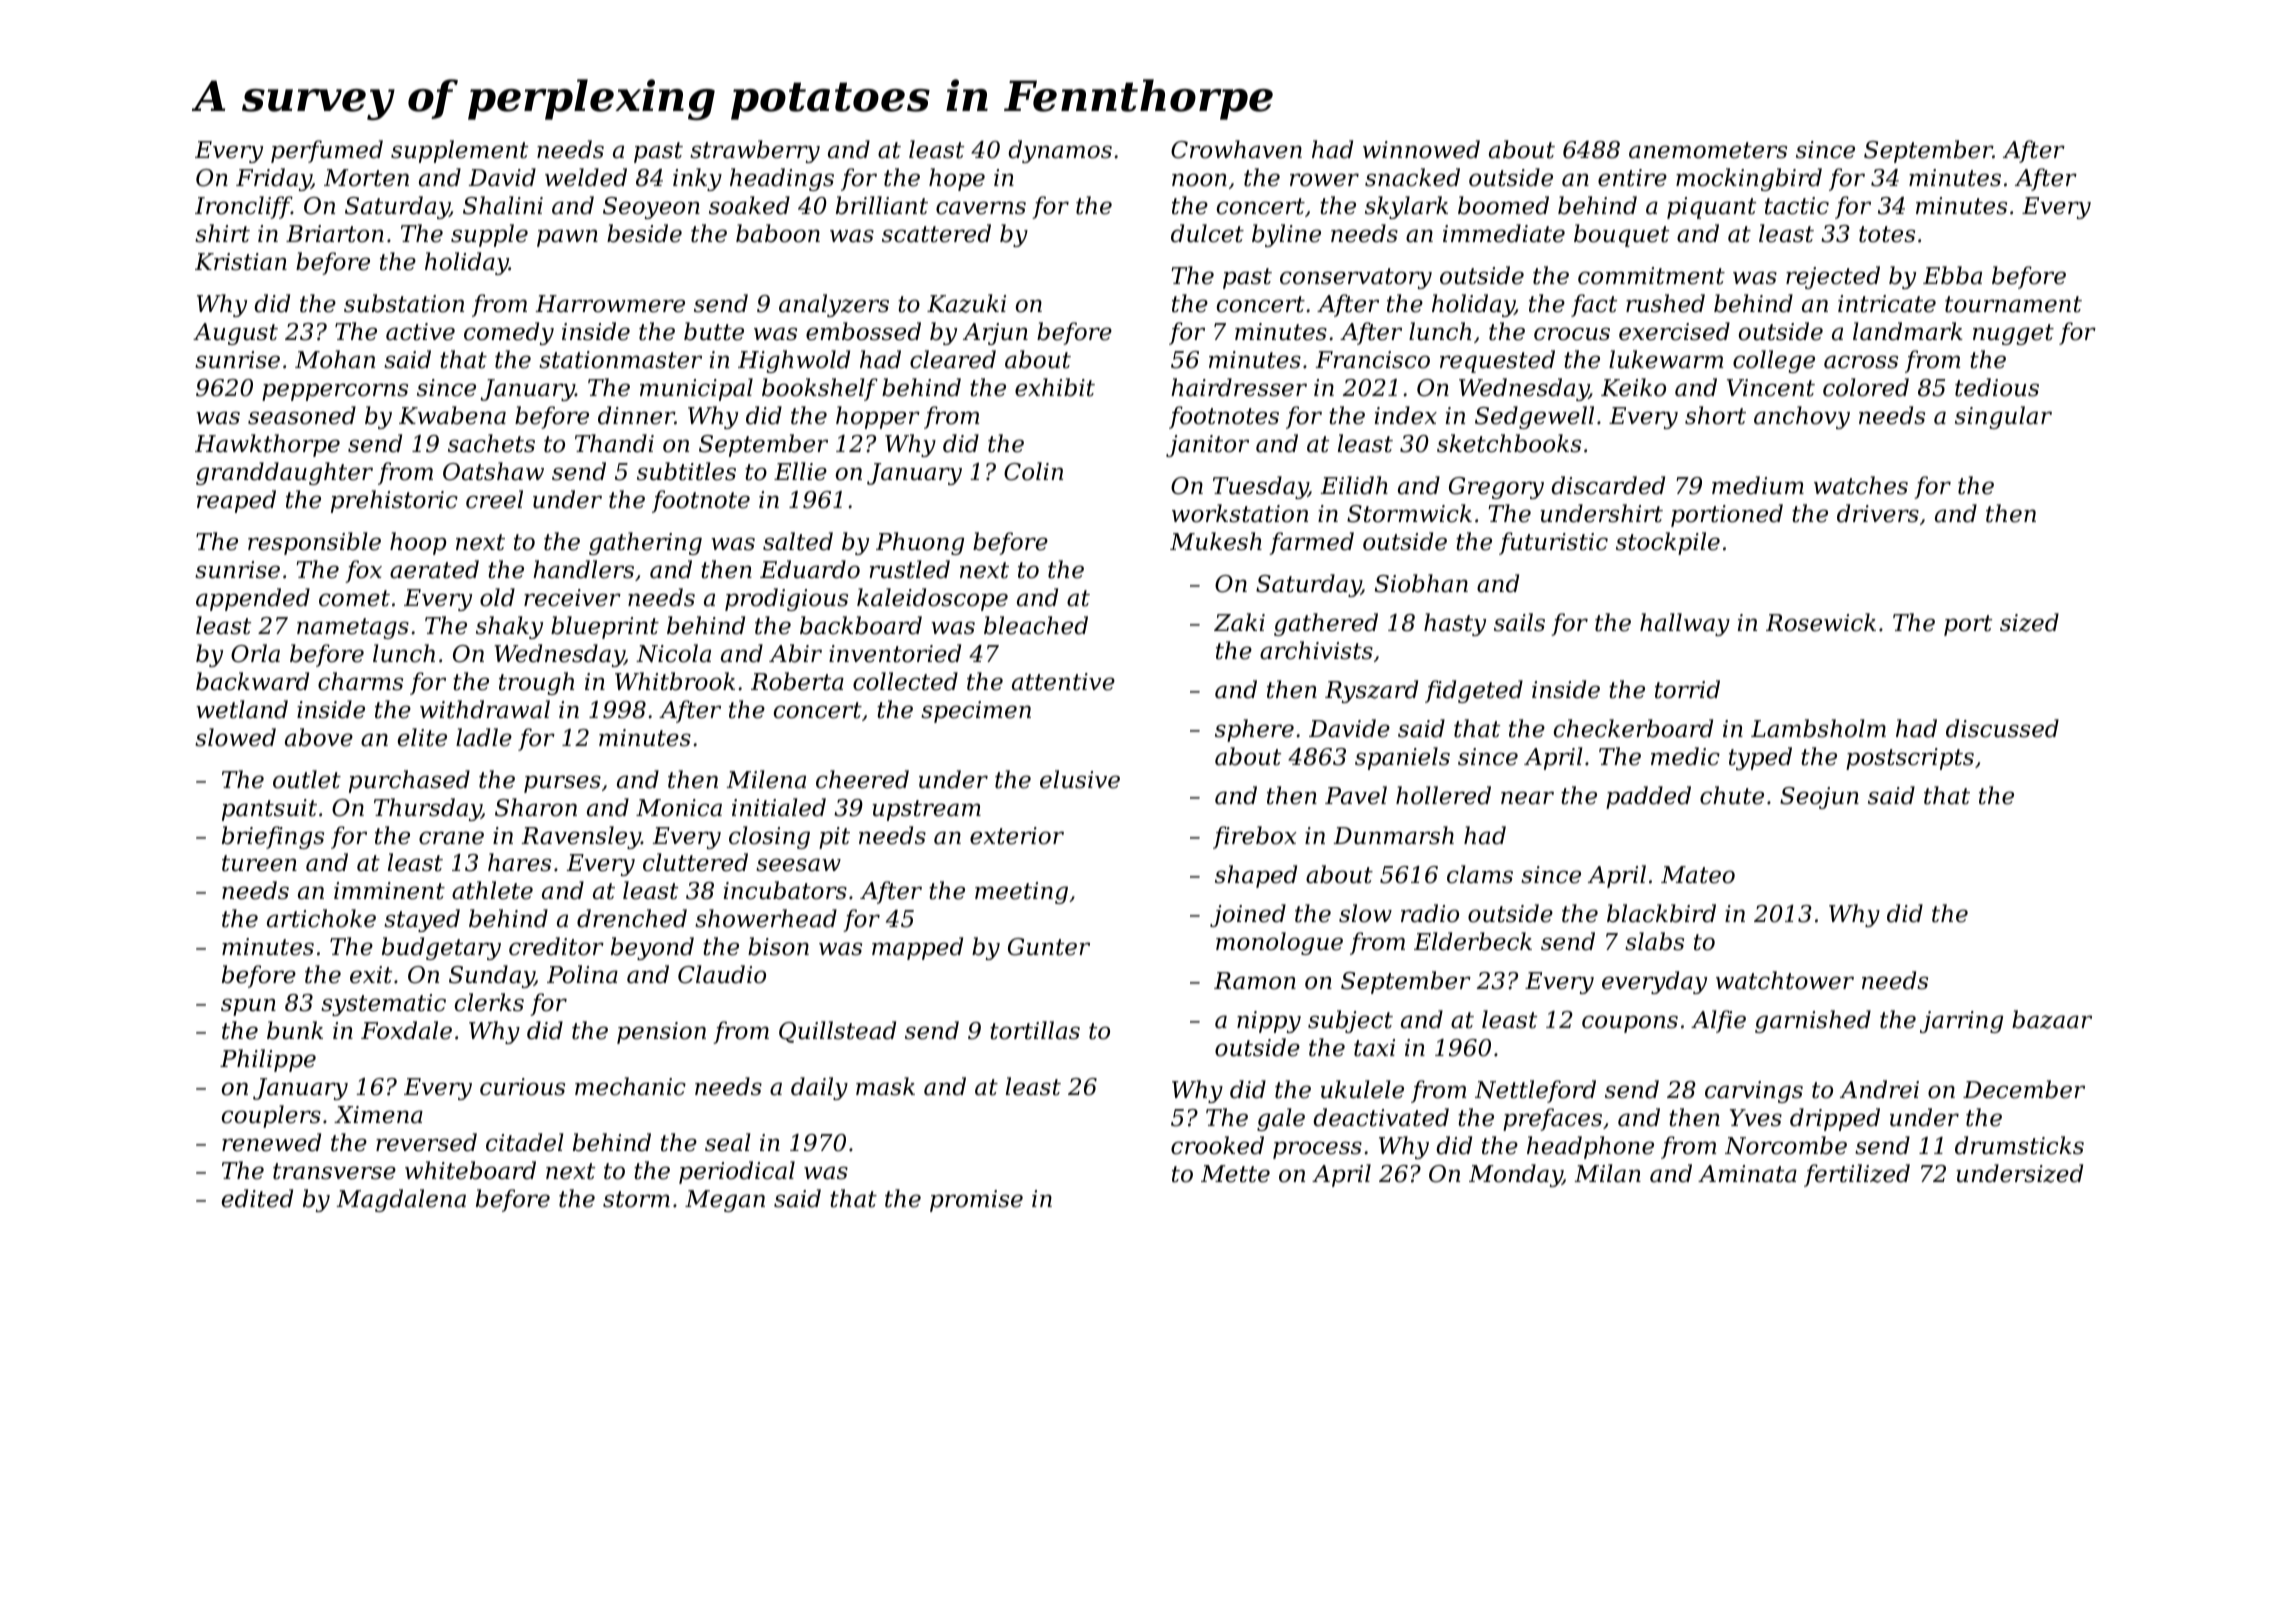  Describe the element at coordinates (1553, 543) in the page. I see `futuristic` at that location.
